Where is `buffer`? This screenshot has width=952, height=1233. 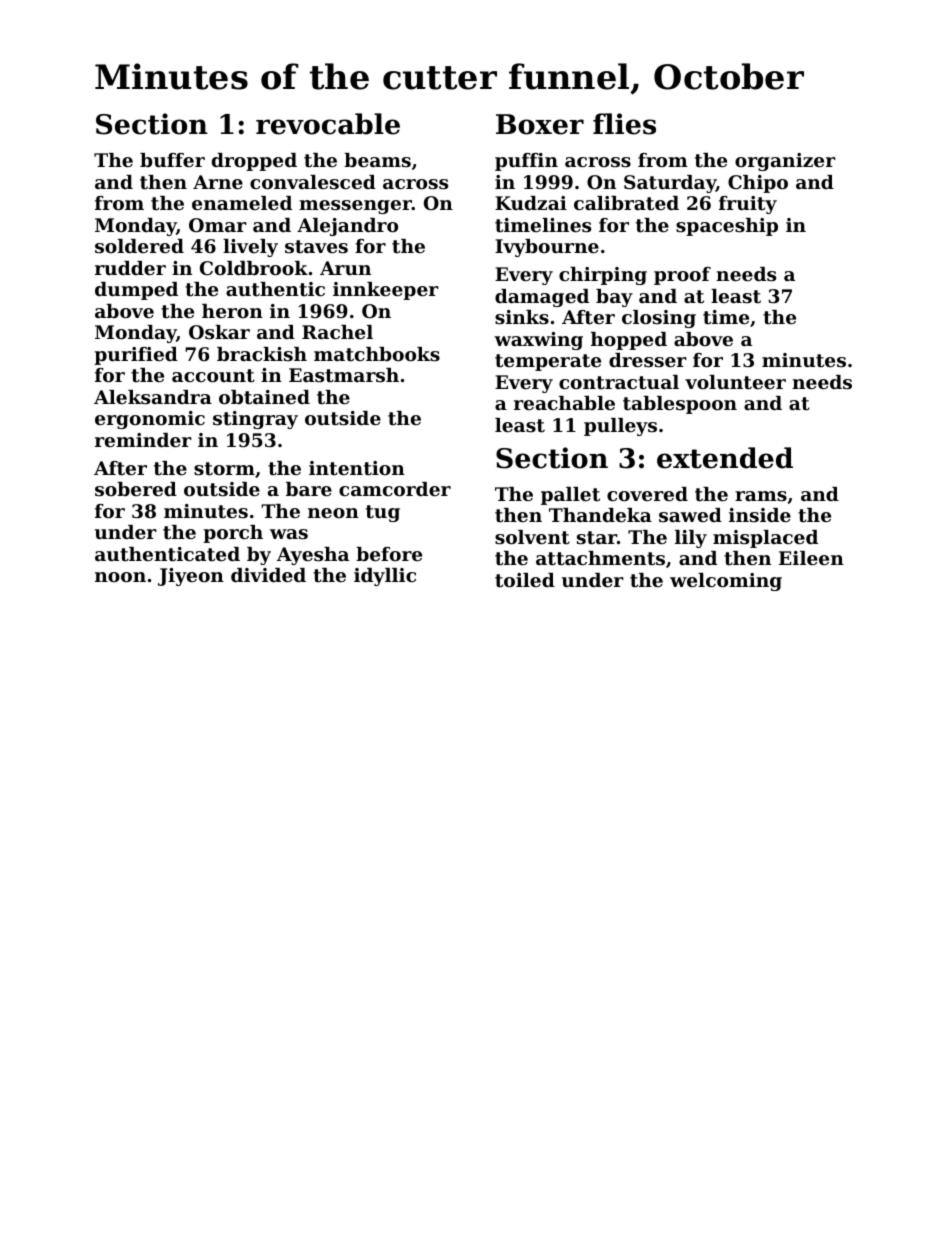
buffer is located at coordinates (172, 160).
